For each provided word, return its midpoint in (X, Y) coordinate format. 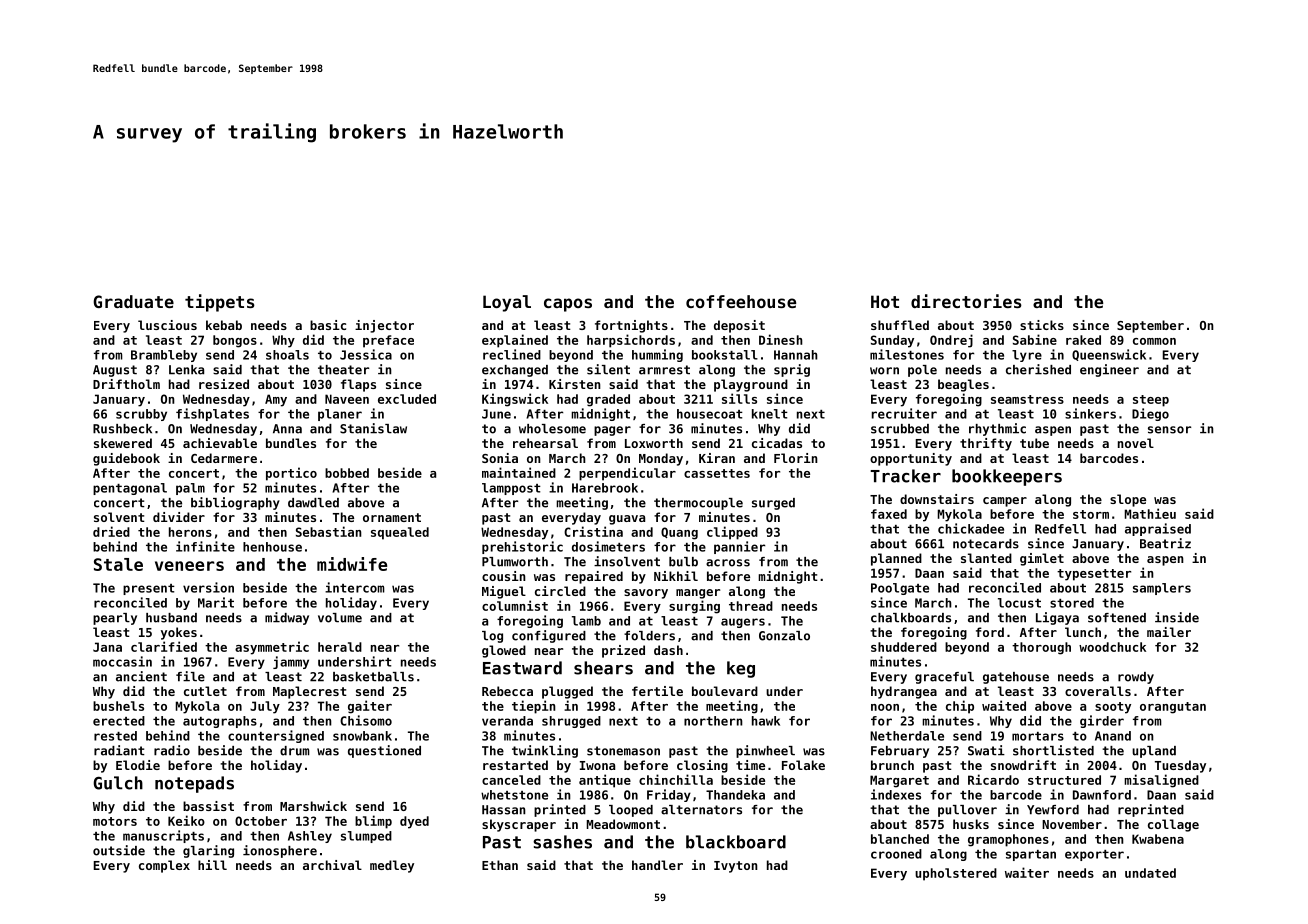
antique (605, 781)
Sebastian (329, 531)
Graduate (133, 301)
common (1154, 341)
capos (568, 305)
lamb (586, 621)
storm (1091, 514)
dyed (414, 822)
